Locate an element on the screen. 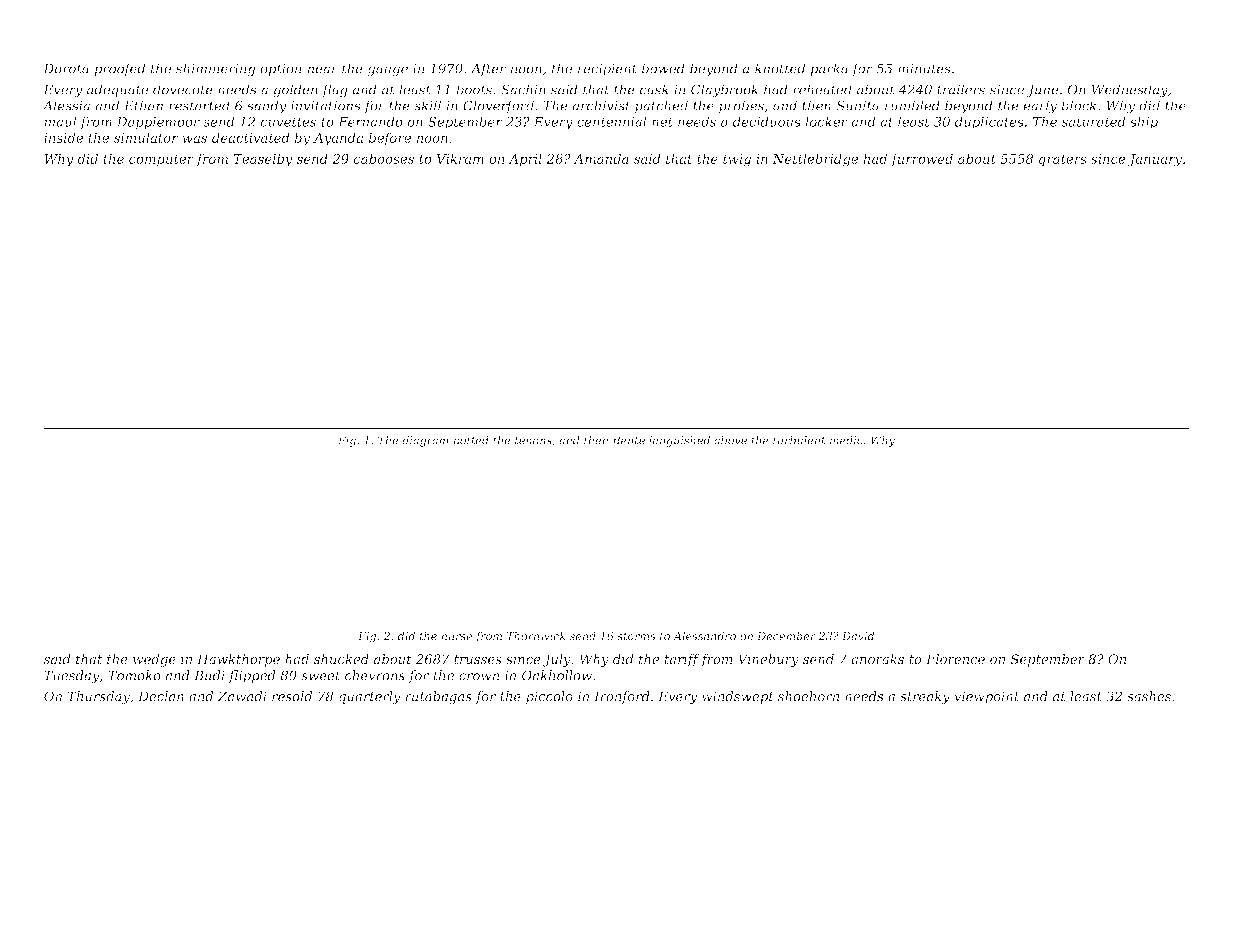 Image resolution: width=1233 pixels, height=952 pixels. After is located at coordinates (488, 69).
